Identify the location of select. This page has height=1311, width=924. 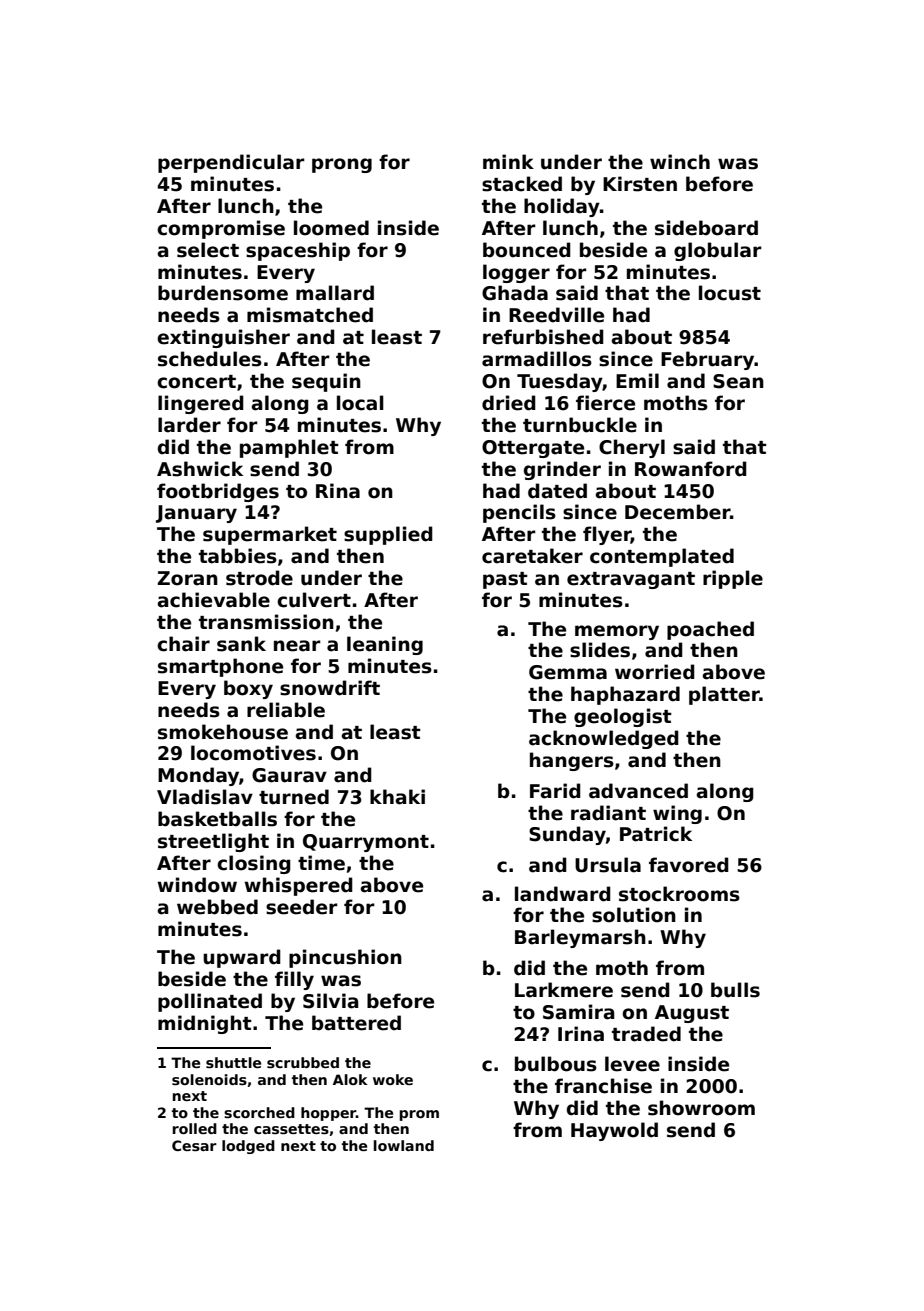
(208, 250).
